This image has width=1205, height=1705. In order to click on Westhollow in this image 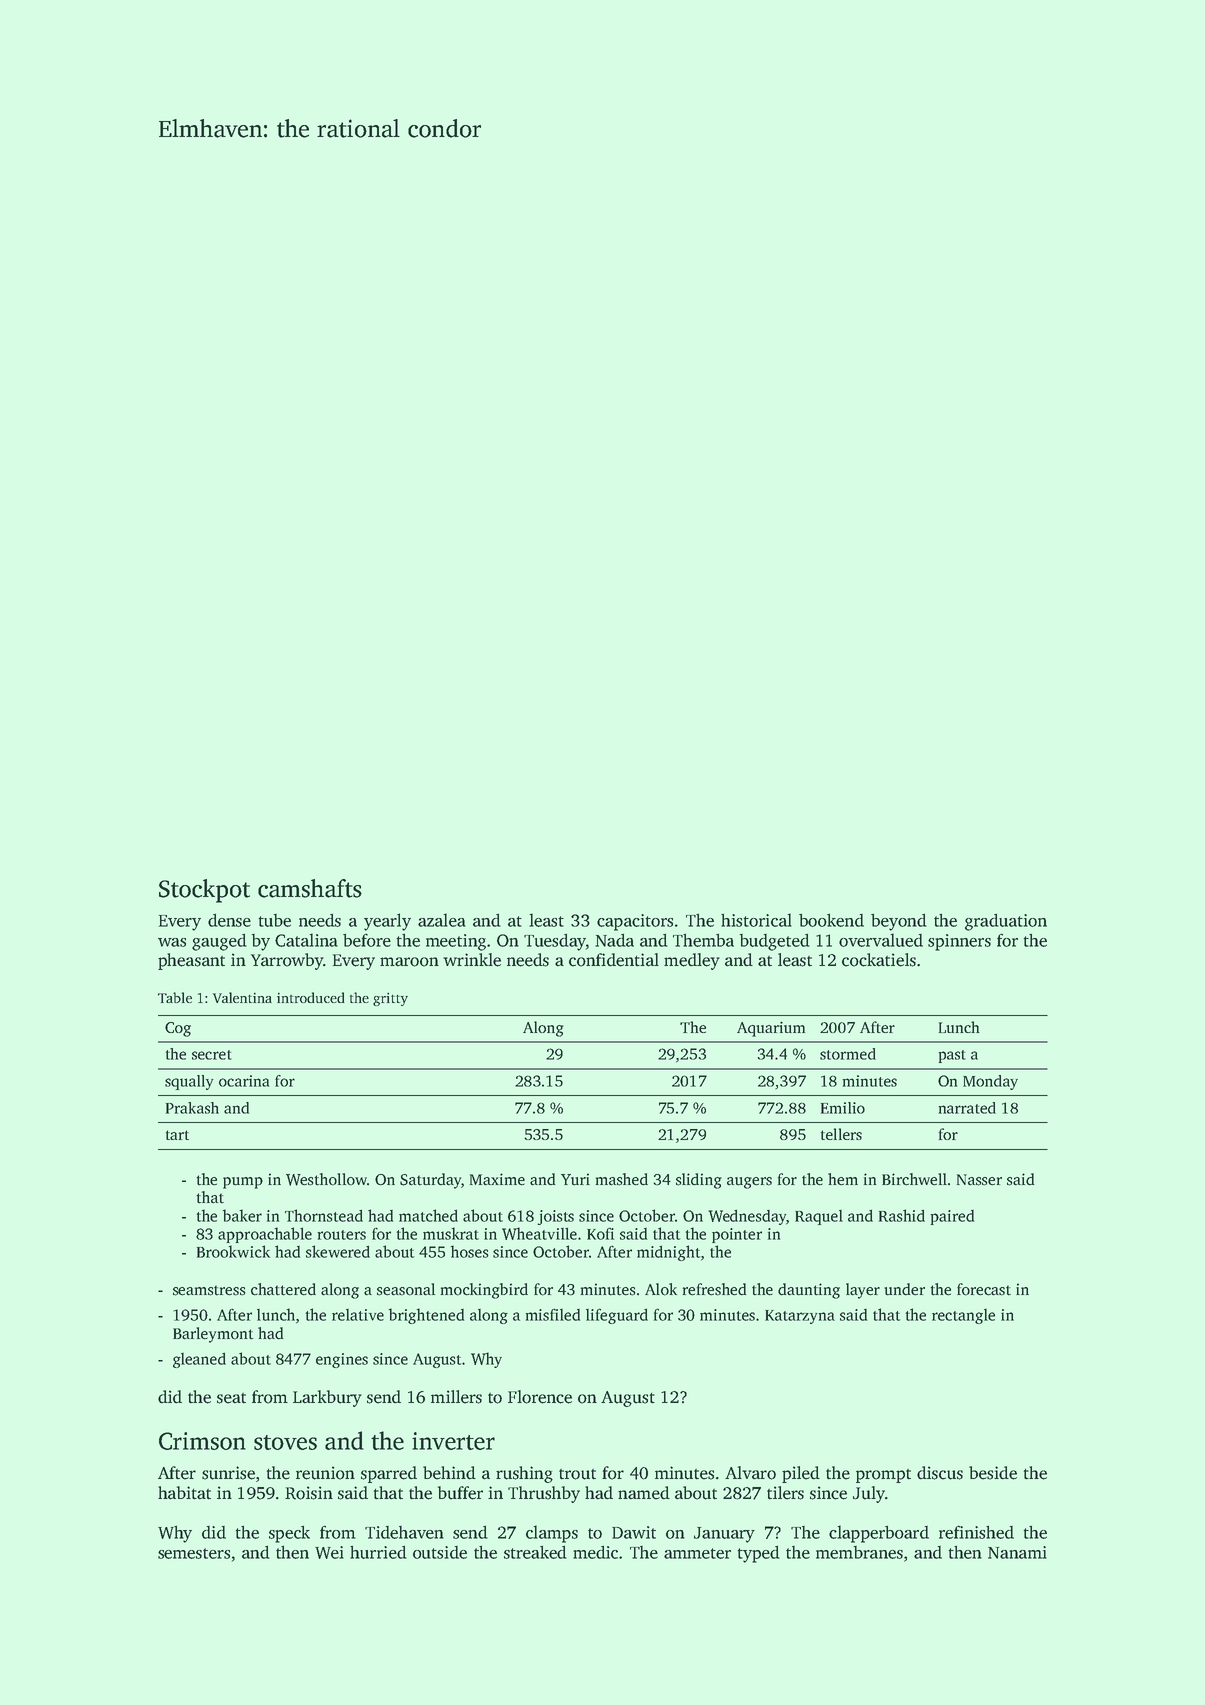, I will do `click(326, 1179)`.
